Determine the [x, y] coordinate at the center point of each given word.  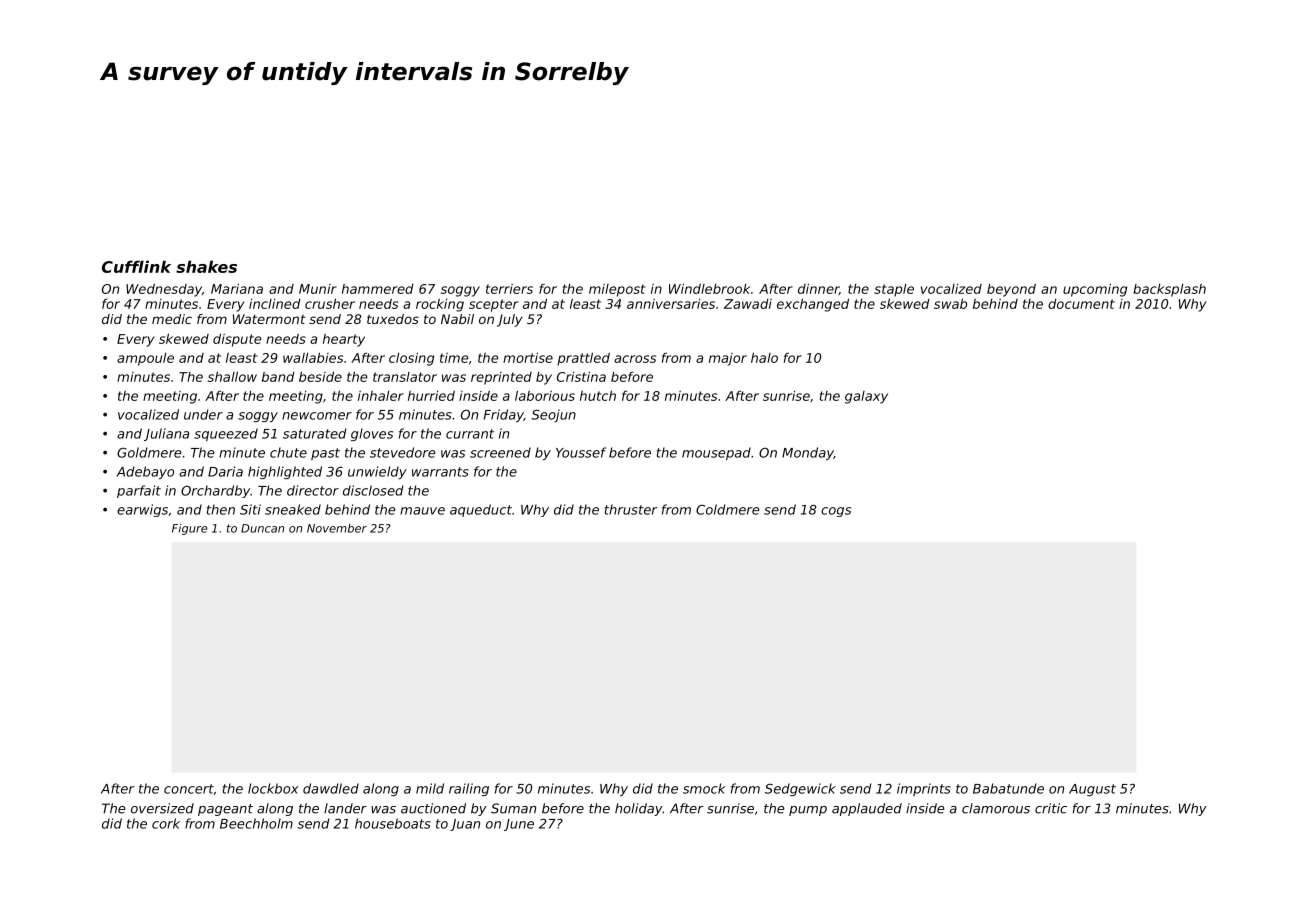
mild [430, 788]
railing [469, 789]
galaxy [866, 397]
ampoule [145, 359]
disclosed [373, 490]
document [1081, 304]
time [454, 358]
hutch [598, 395]
